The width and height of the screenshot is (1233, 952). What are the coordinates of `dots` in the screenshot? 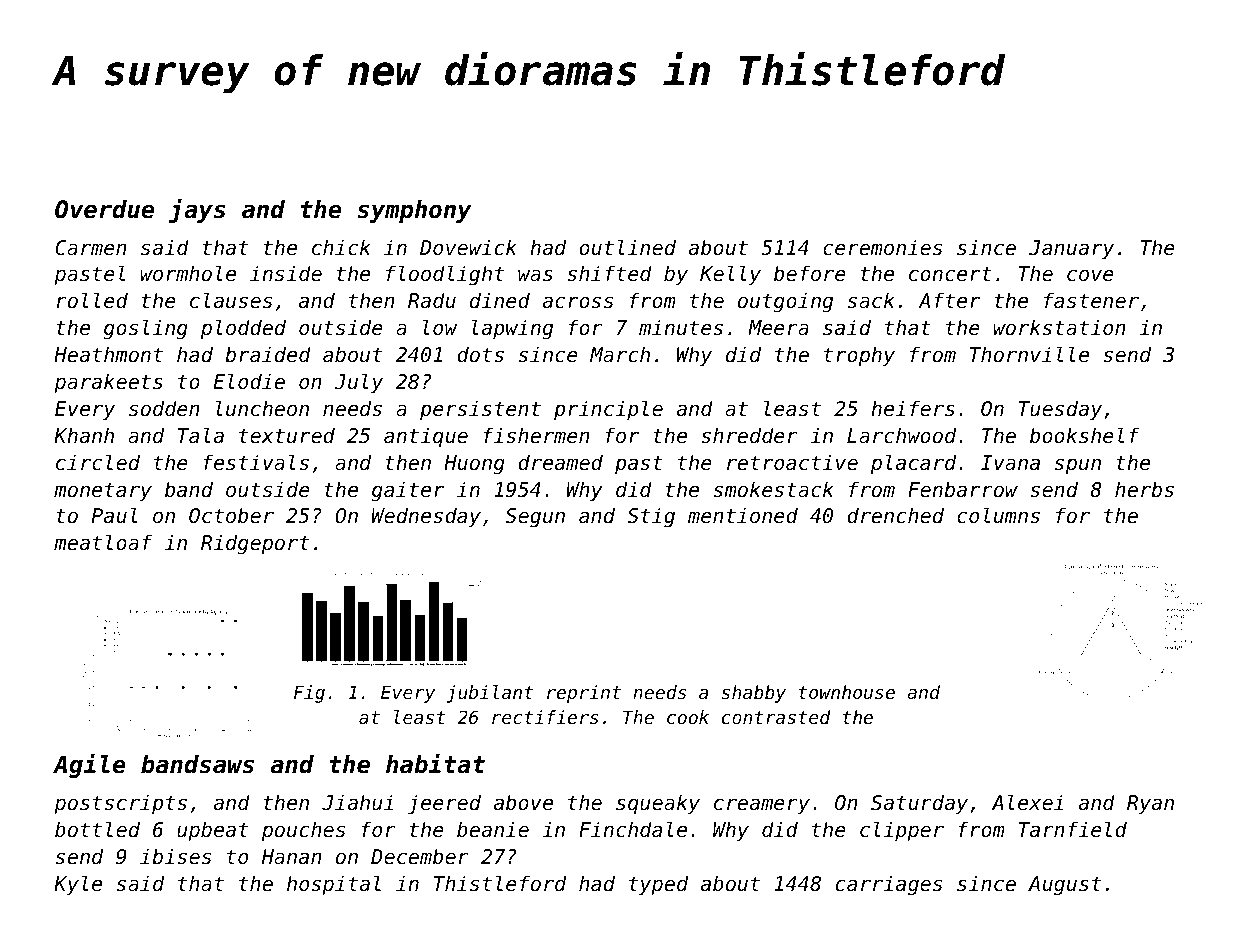 It's located at (480, 354).
